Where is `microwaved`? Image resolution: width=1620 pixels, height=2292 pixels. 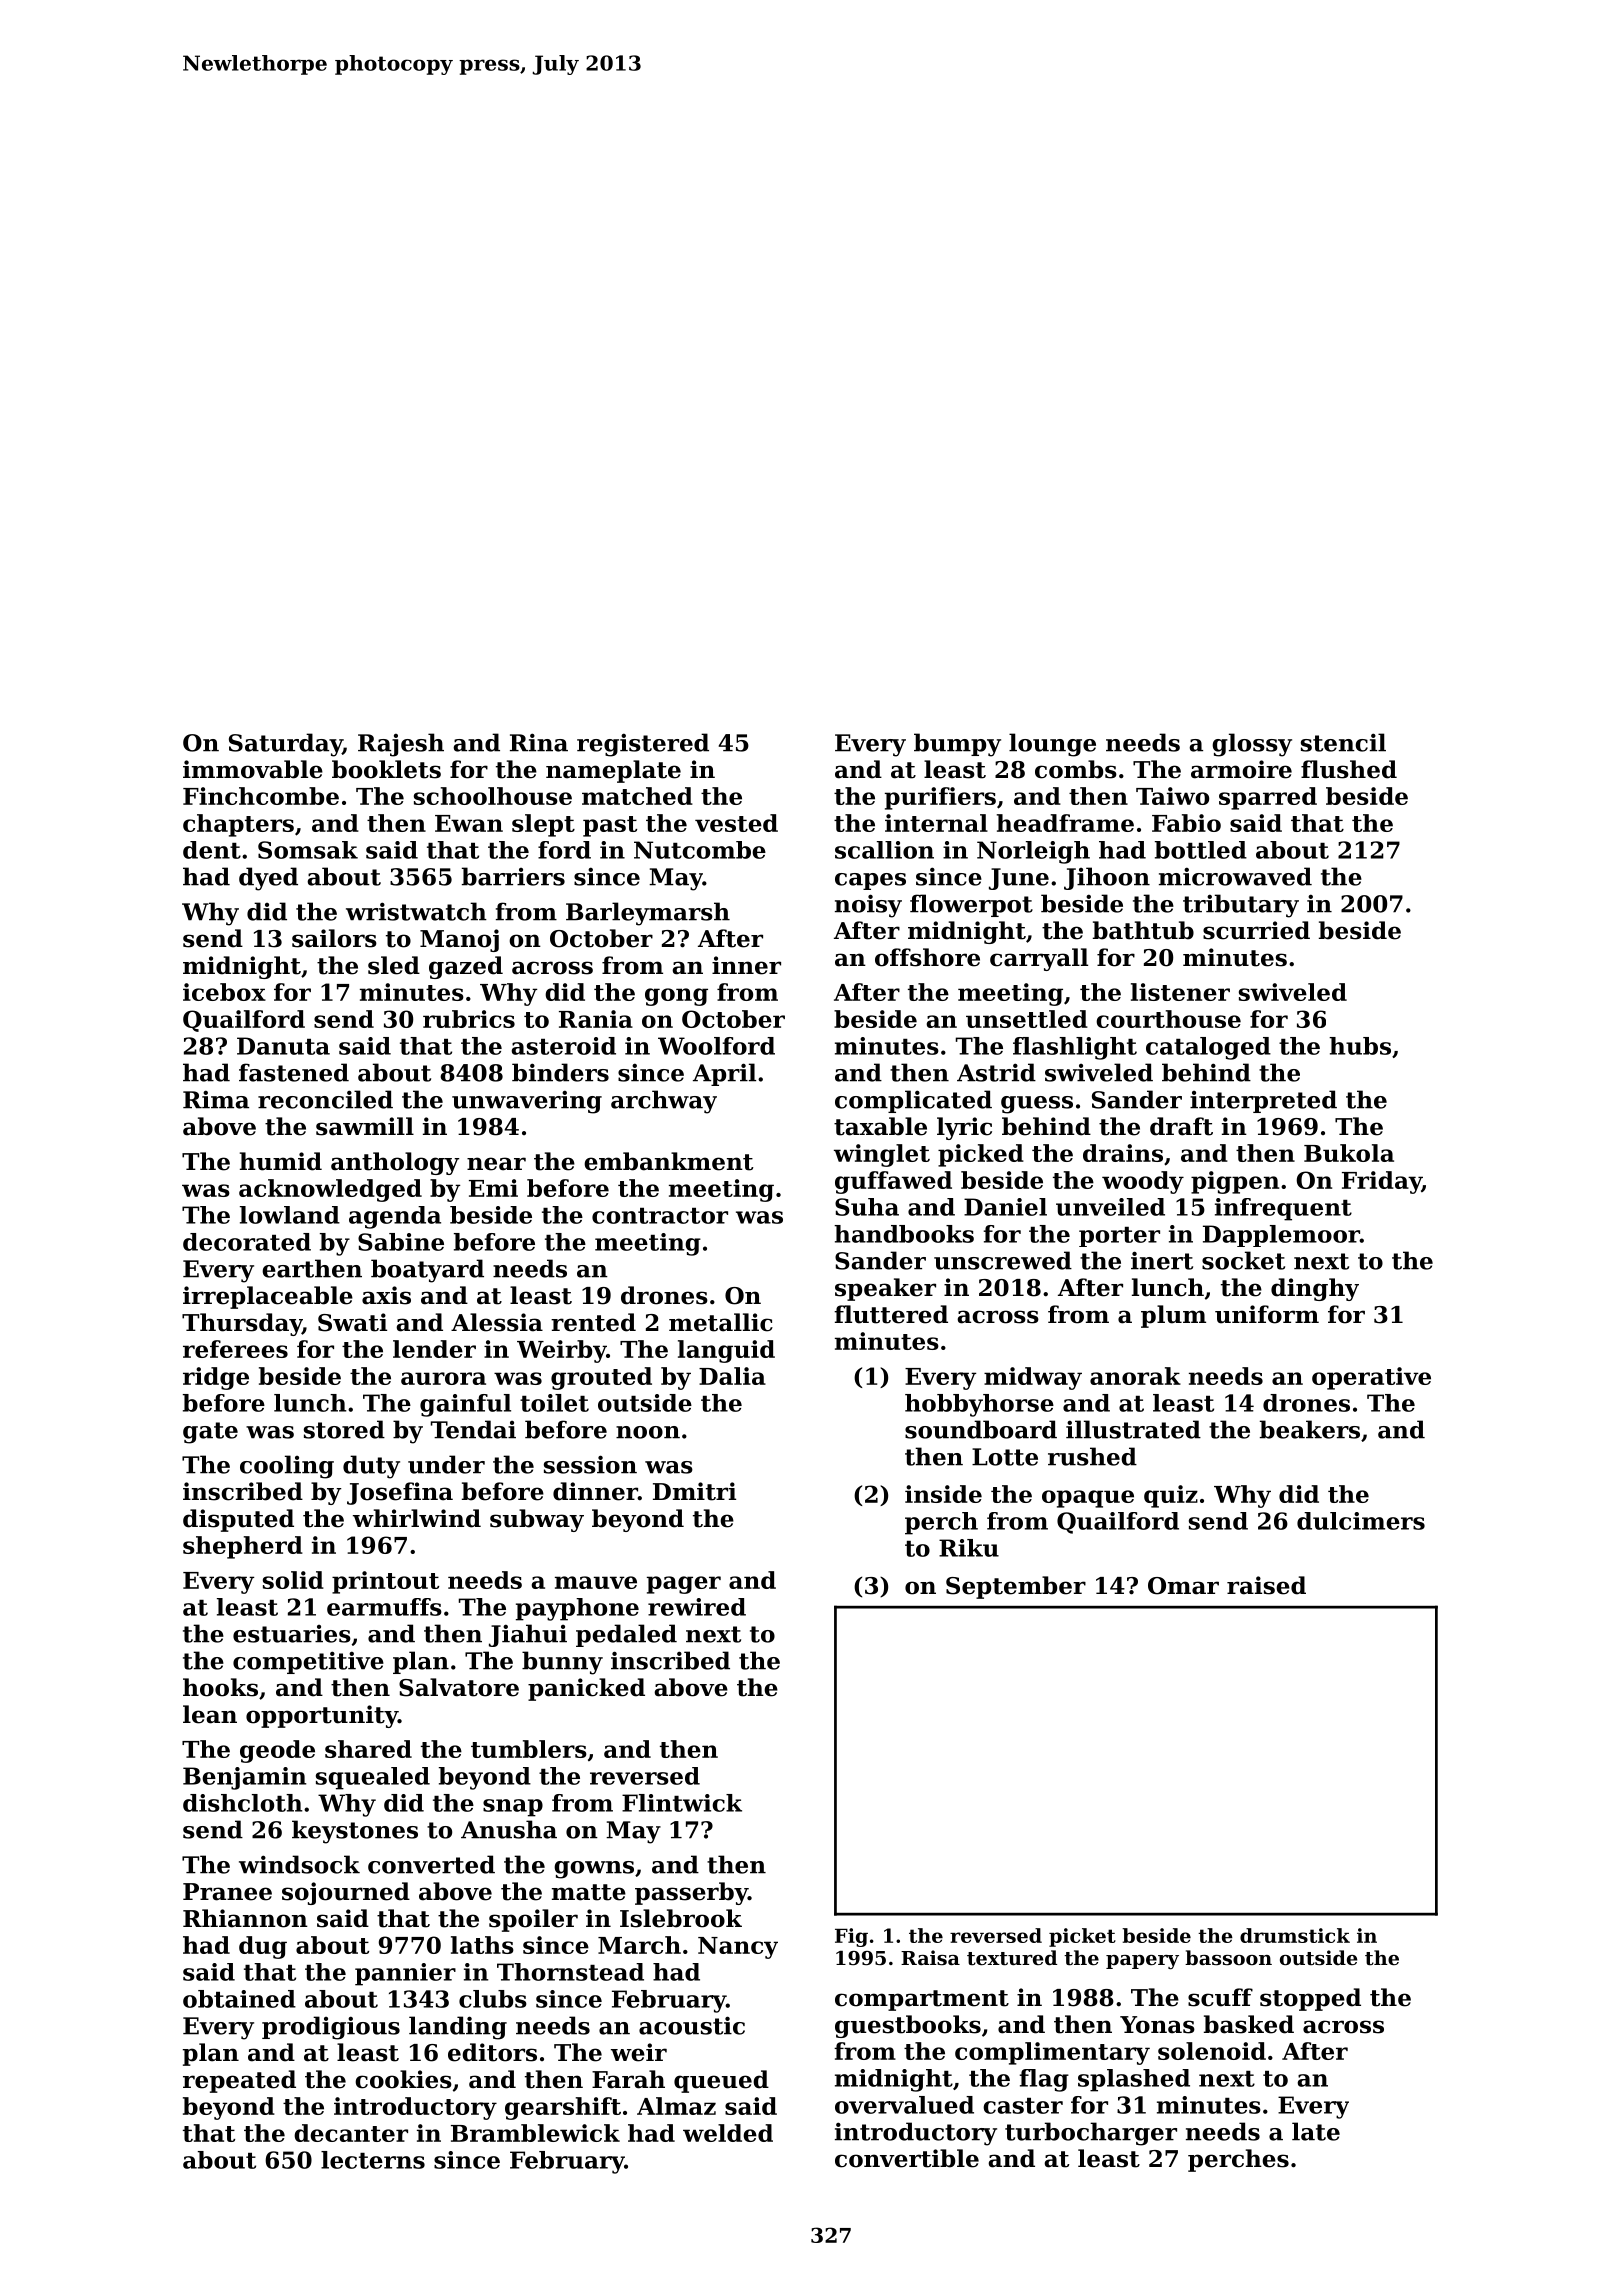 microwaved is located at coordinates (1235, 876).
